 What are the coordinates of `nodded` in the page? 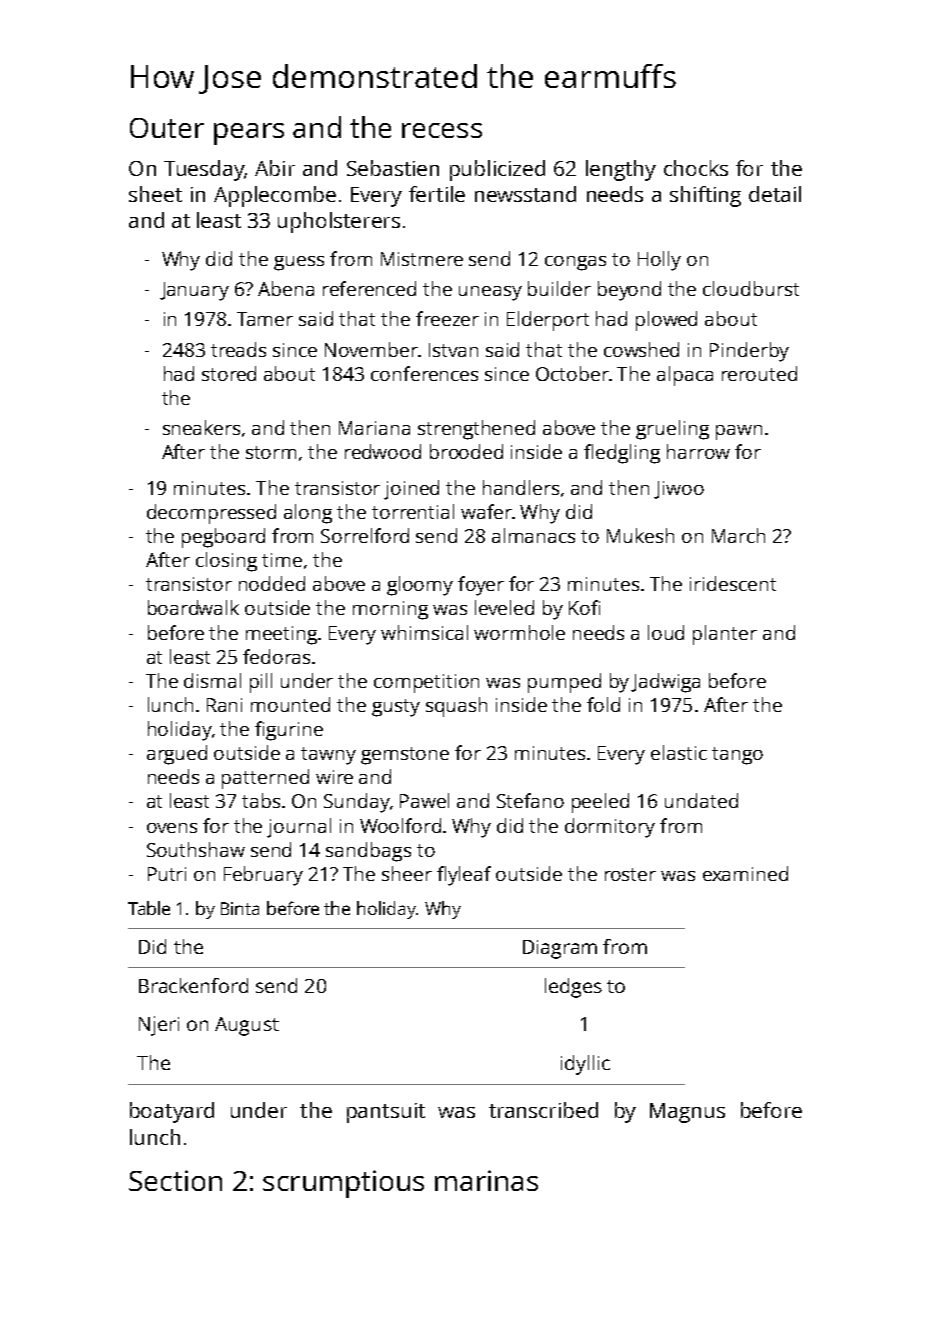 It's located at (272, 583).
